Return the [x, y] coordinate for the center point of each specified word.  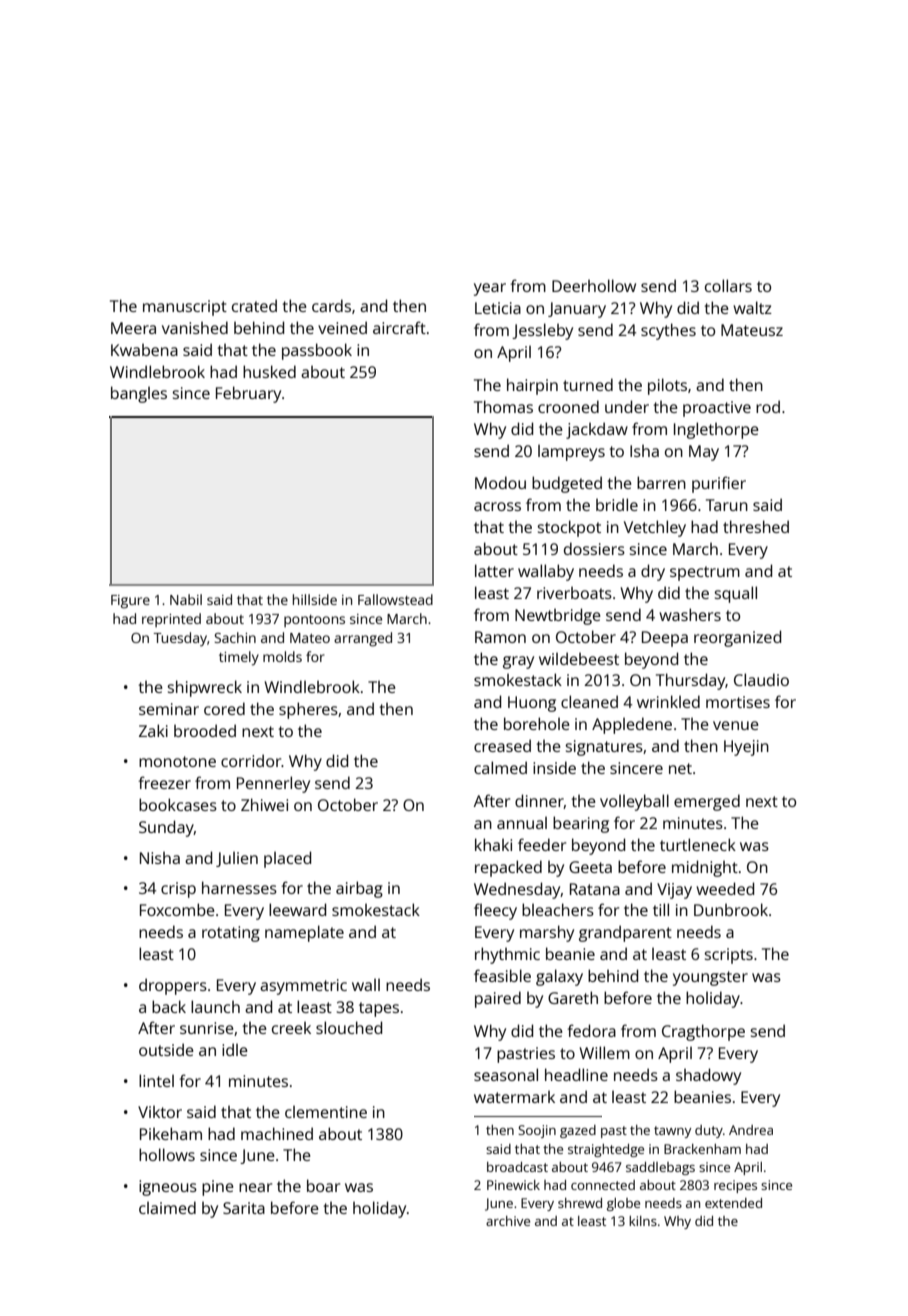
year [490, 289]
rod [768, 406]
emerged [707, 802]
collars [728, 285]
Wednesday [517, 890]
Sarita [244, 1208]
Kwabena [144, 350]
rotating [231, 934]
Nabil [186, 599]
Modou [500, 482]
